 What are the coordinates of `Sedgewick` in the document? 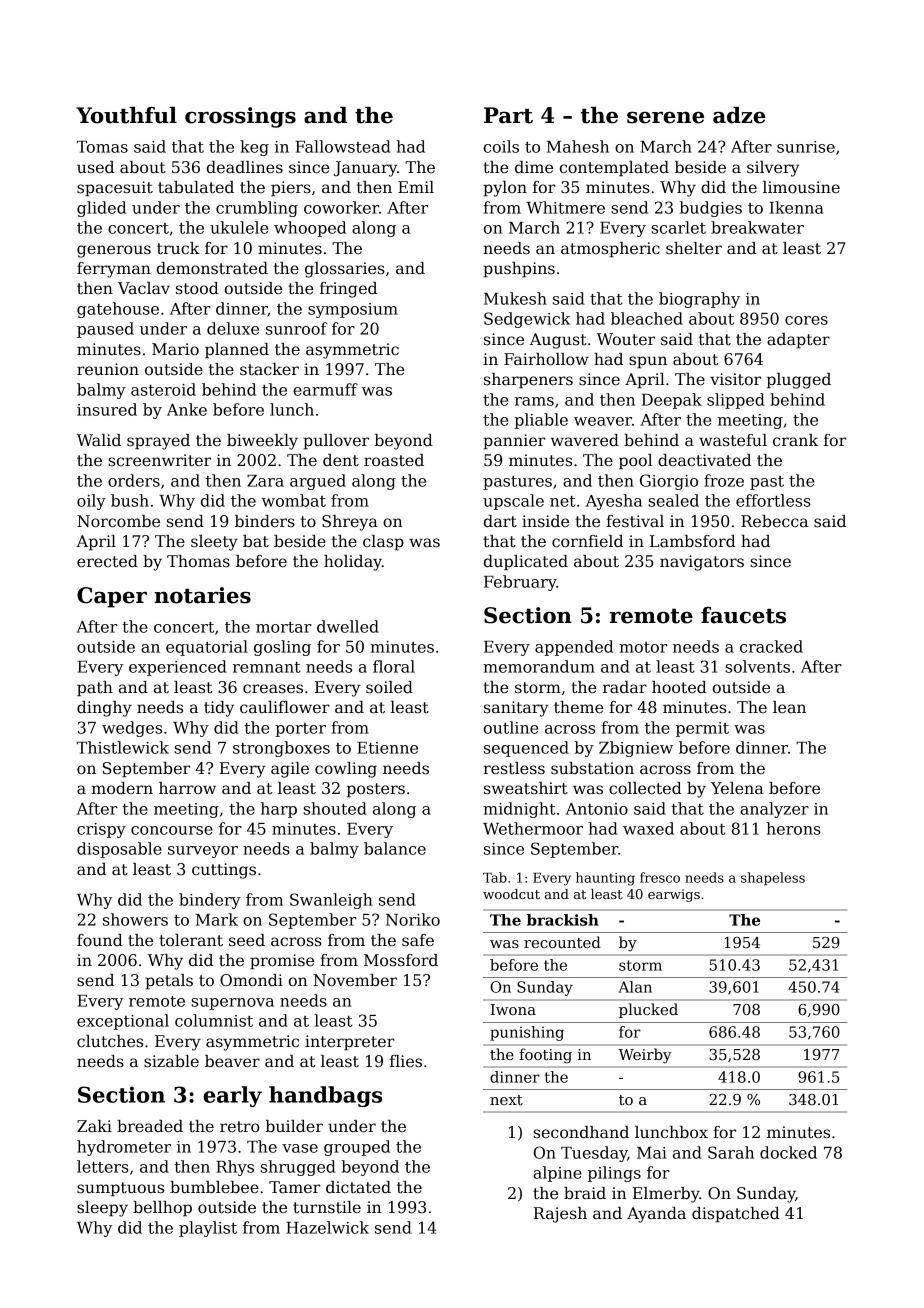 It's located at (527, 320).
